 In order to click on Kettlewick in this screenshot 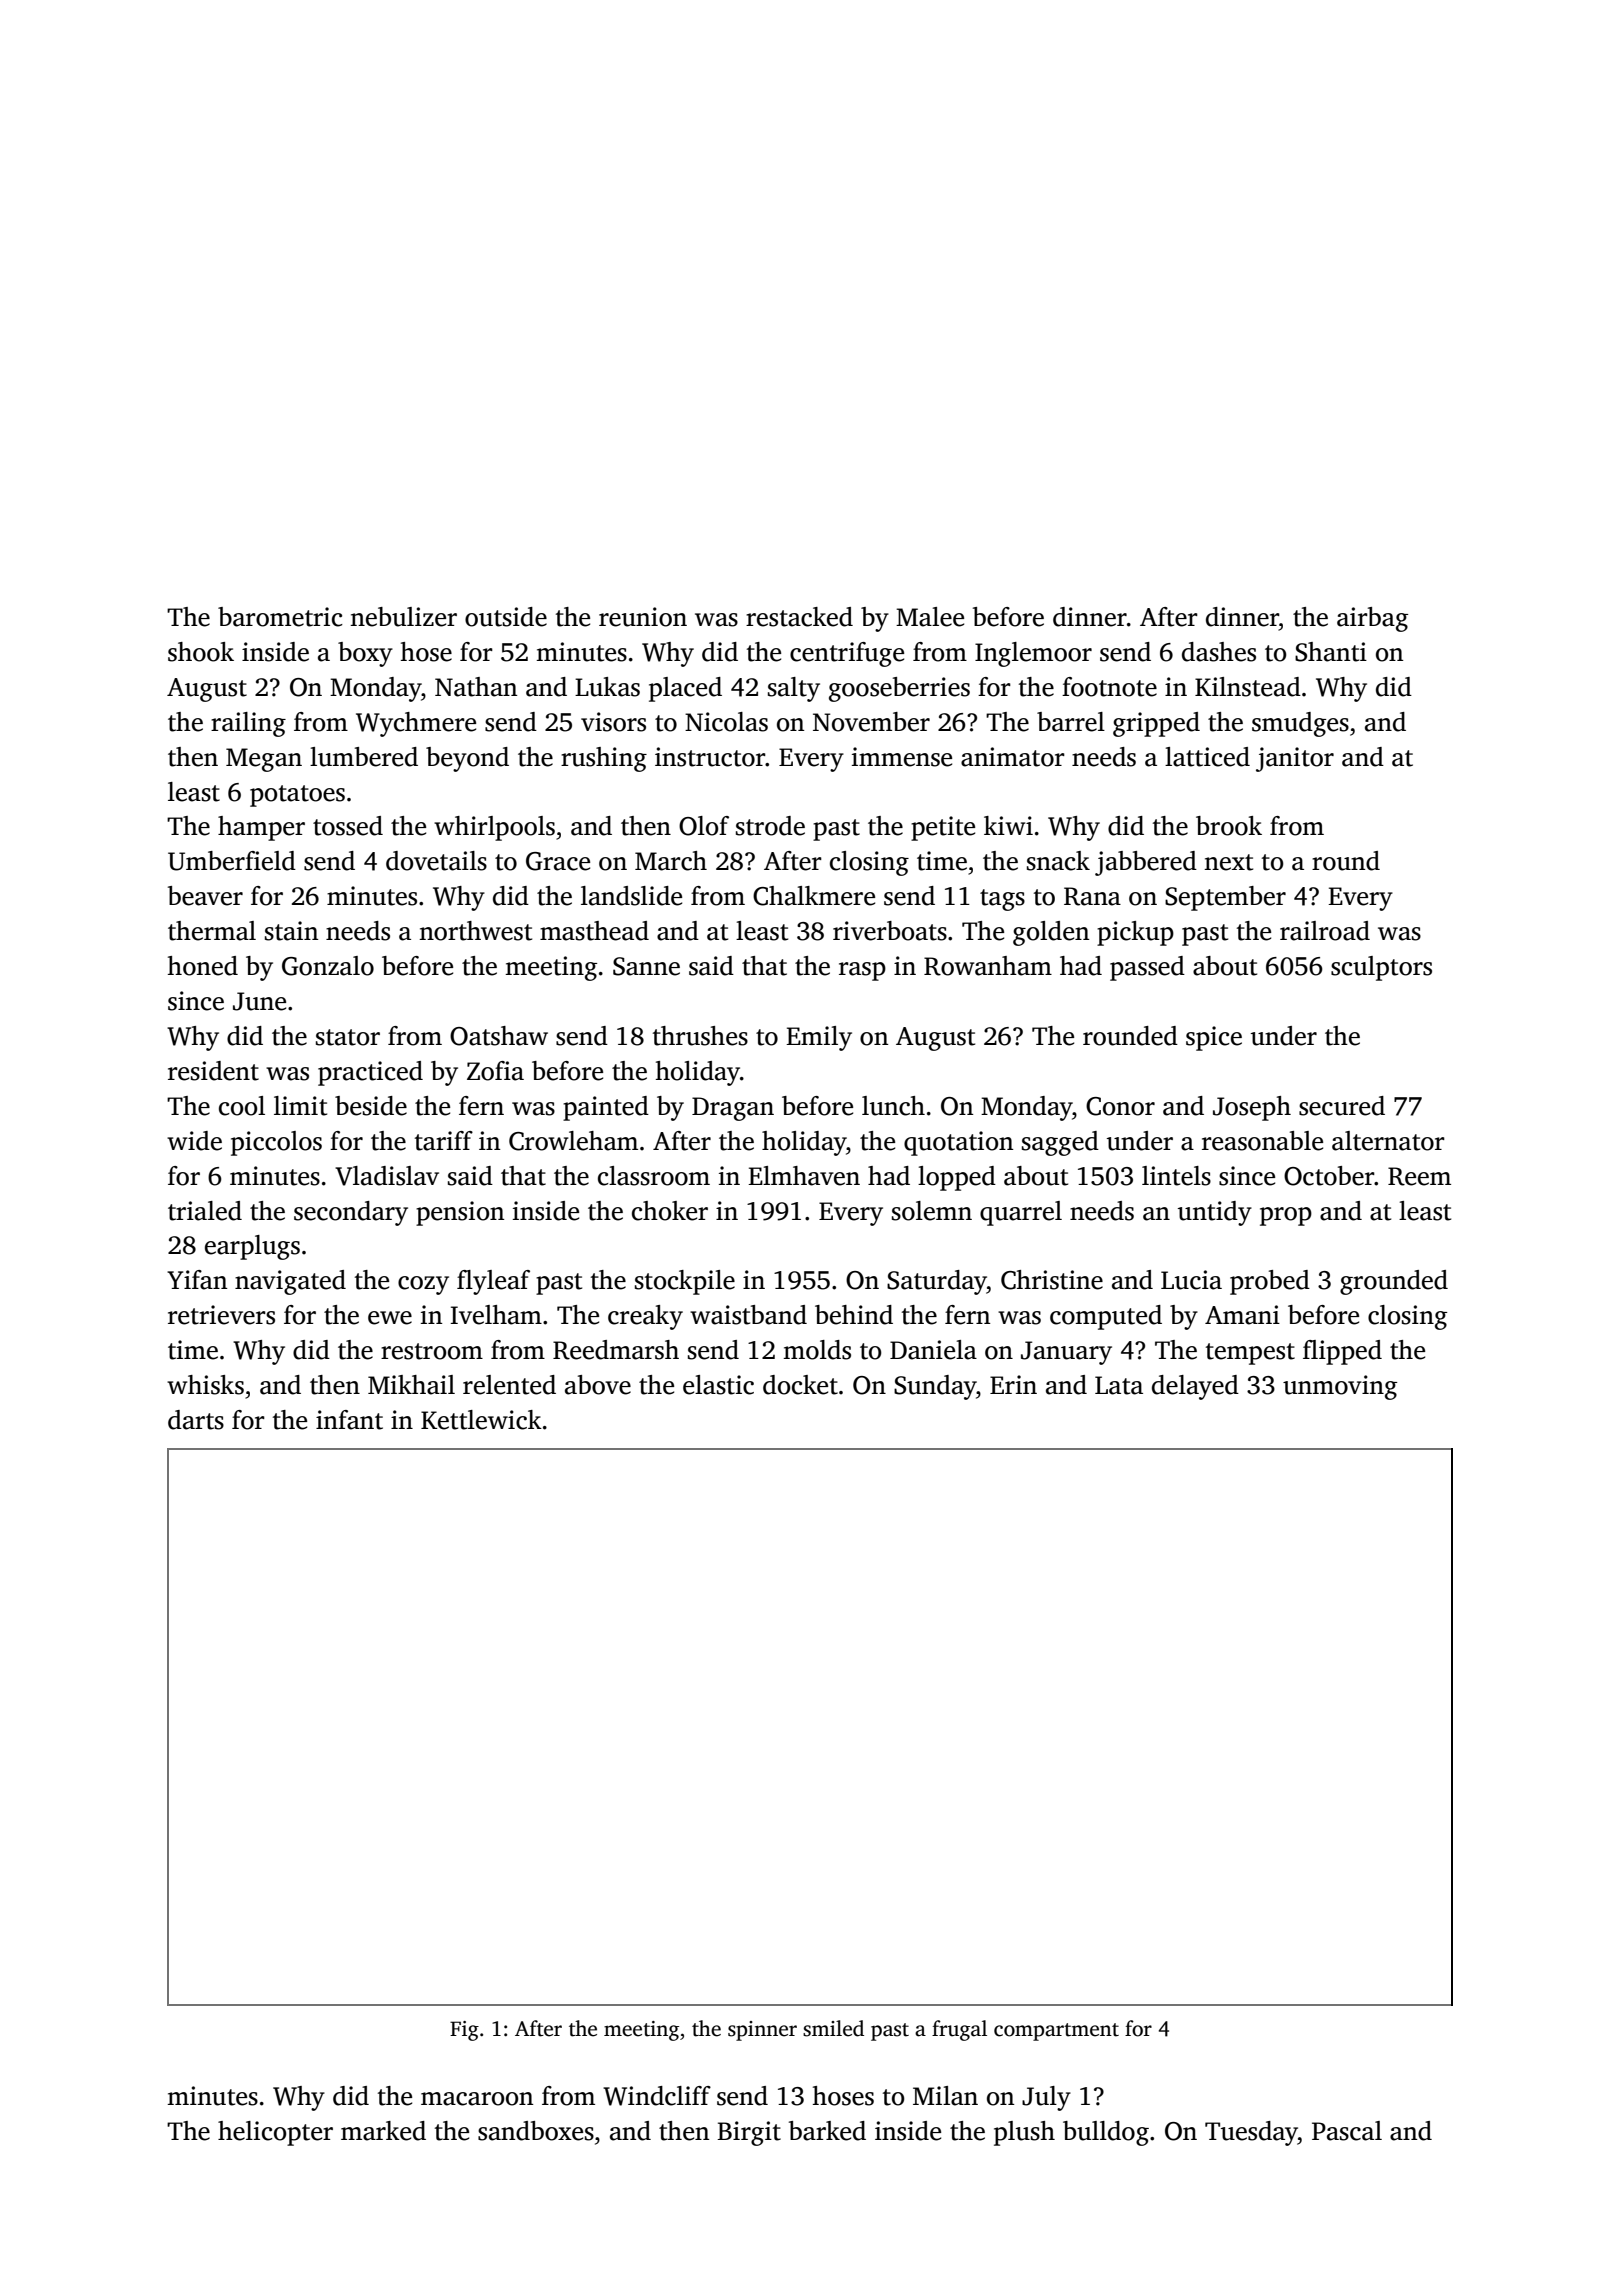, I will do `click(481, 1420)`.
